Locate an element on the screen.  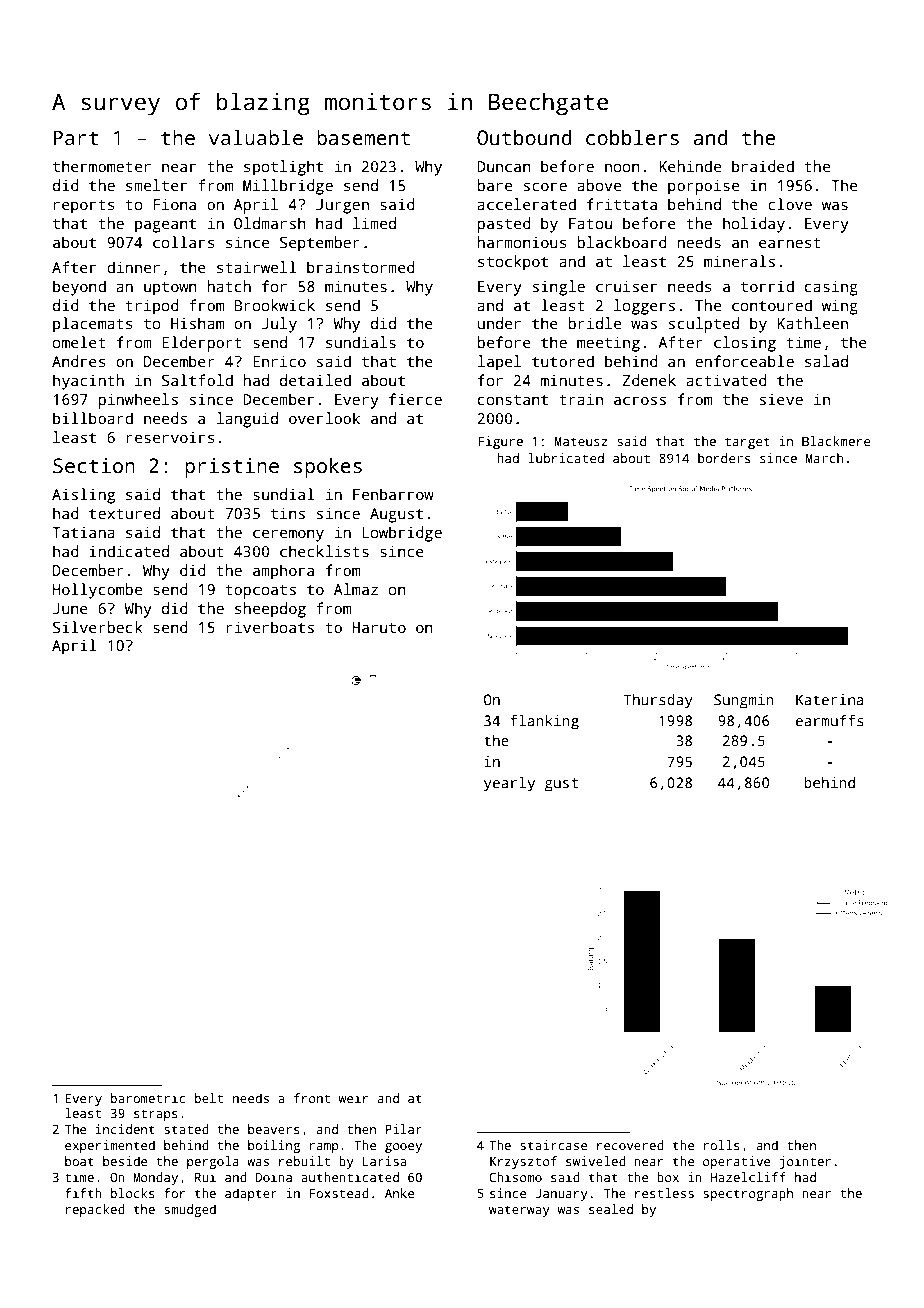
Silverbeck is located at coordinates (98, 627).
